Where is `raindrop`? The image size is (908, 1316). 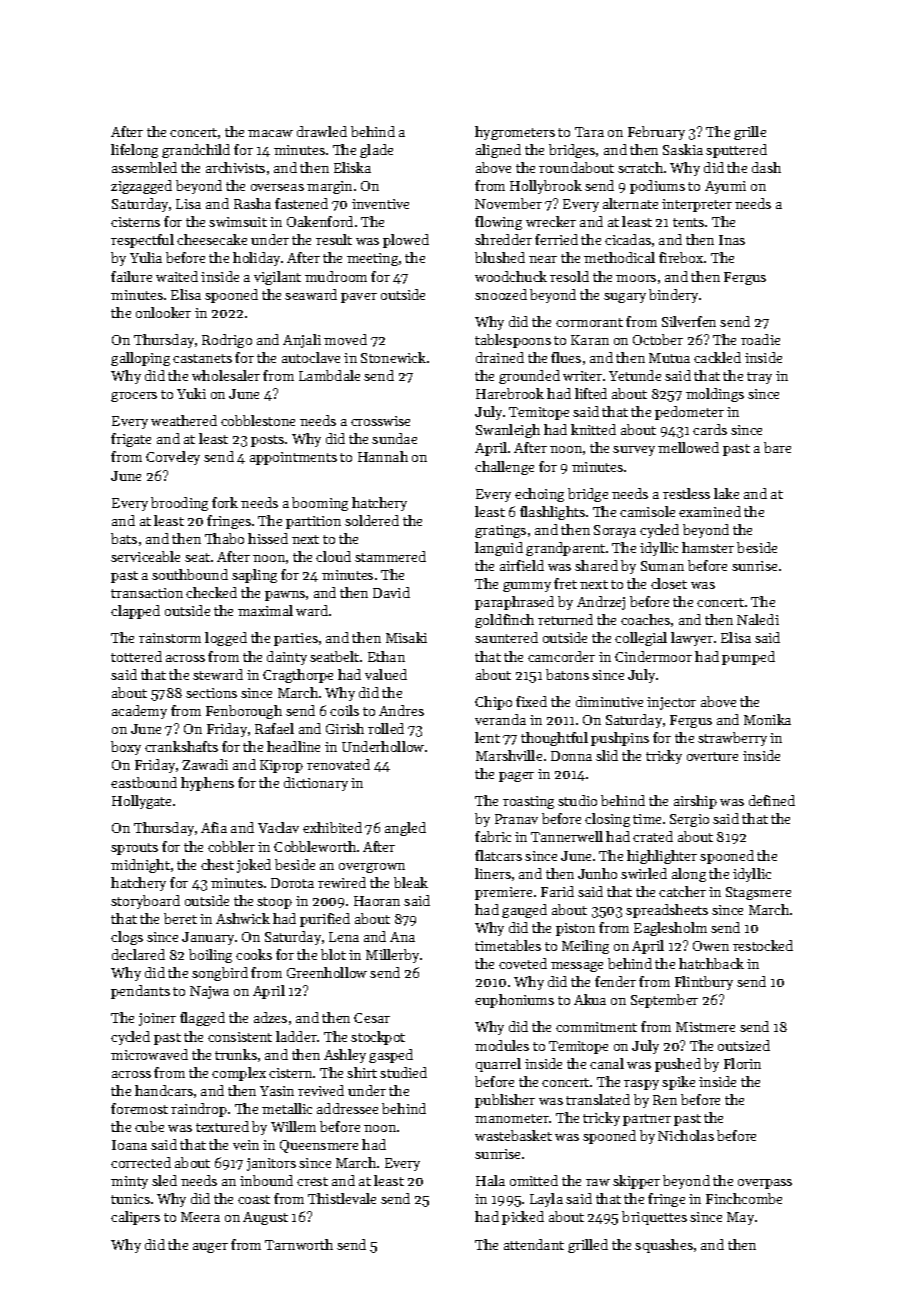
raindrop is located at coordinates (199, 1110).
